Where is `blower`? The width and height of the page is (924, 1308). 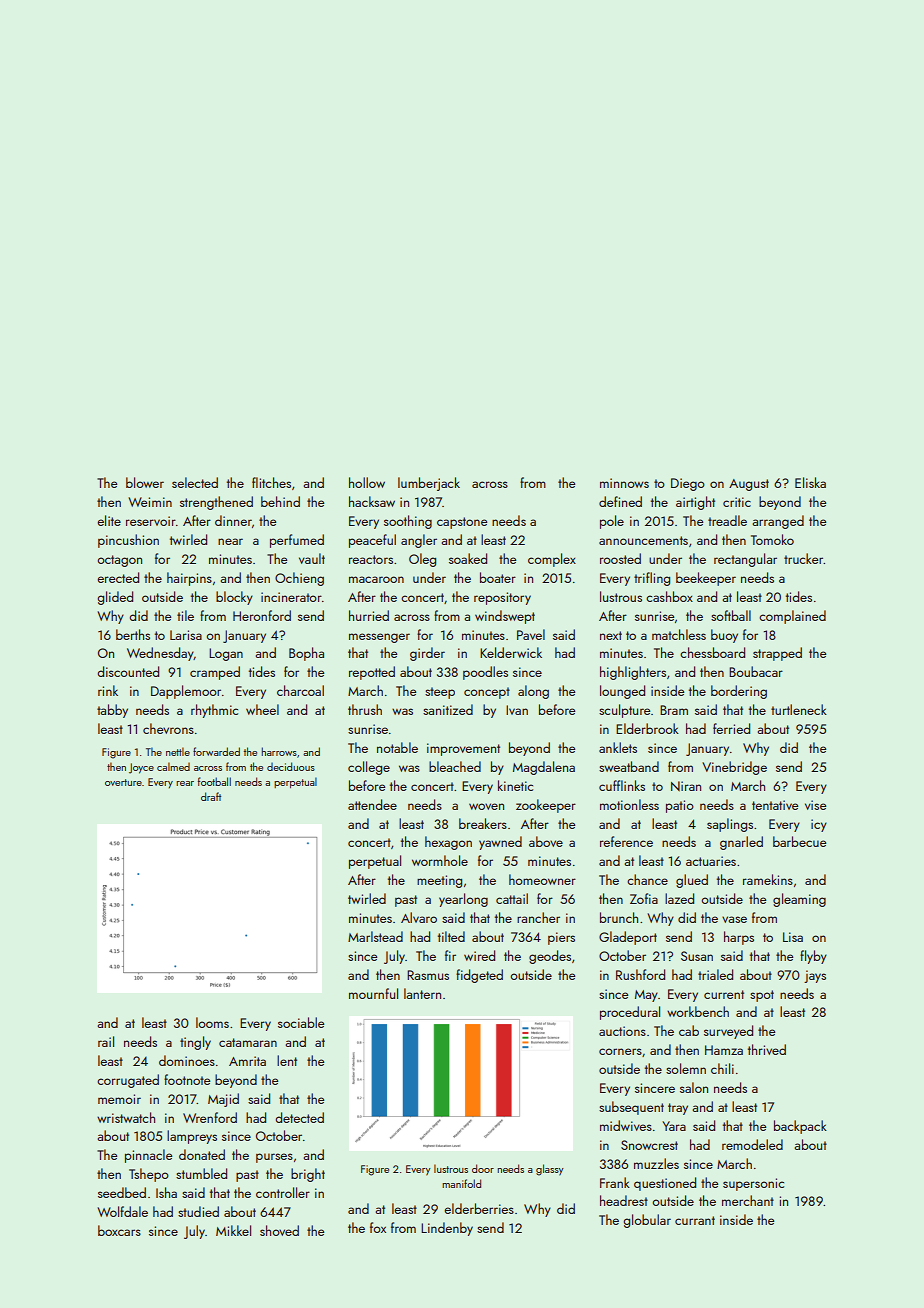 blower is located at coordinates (145, 482).
